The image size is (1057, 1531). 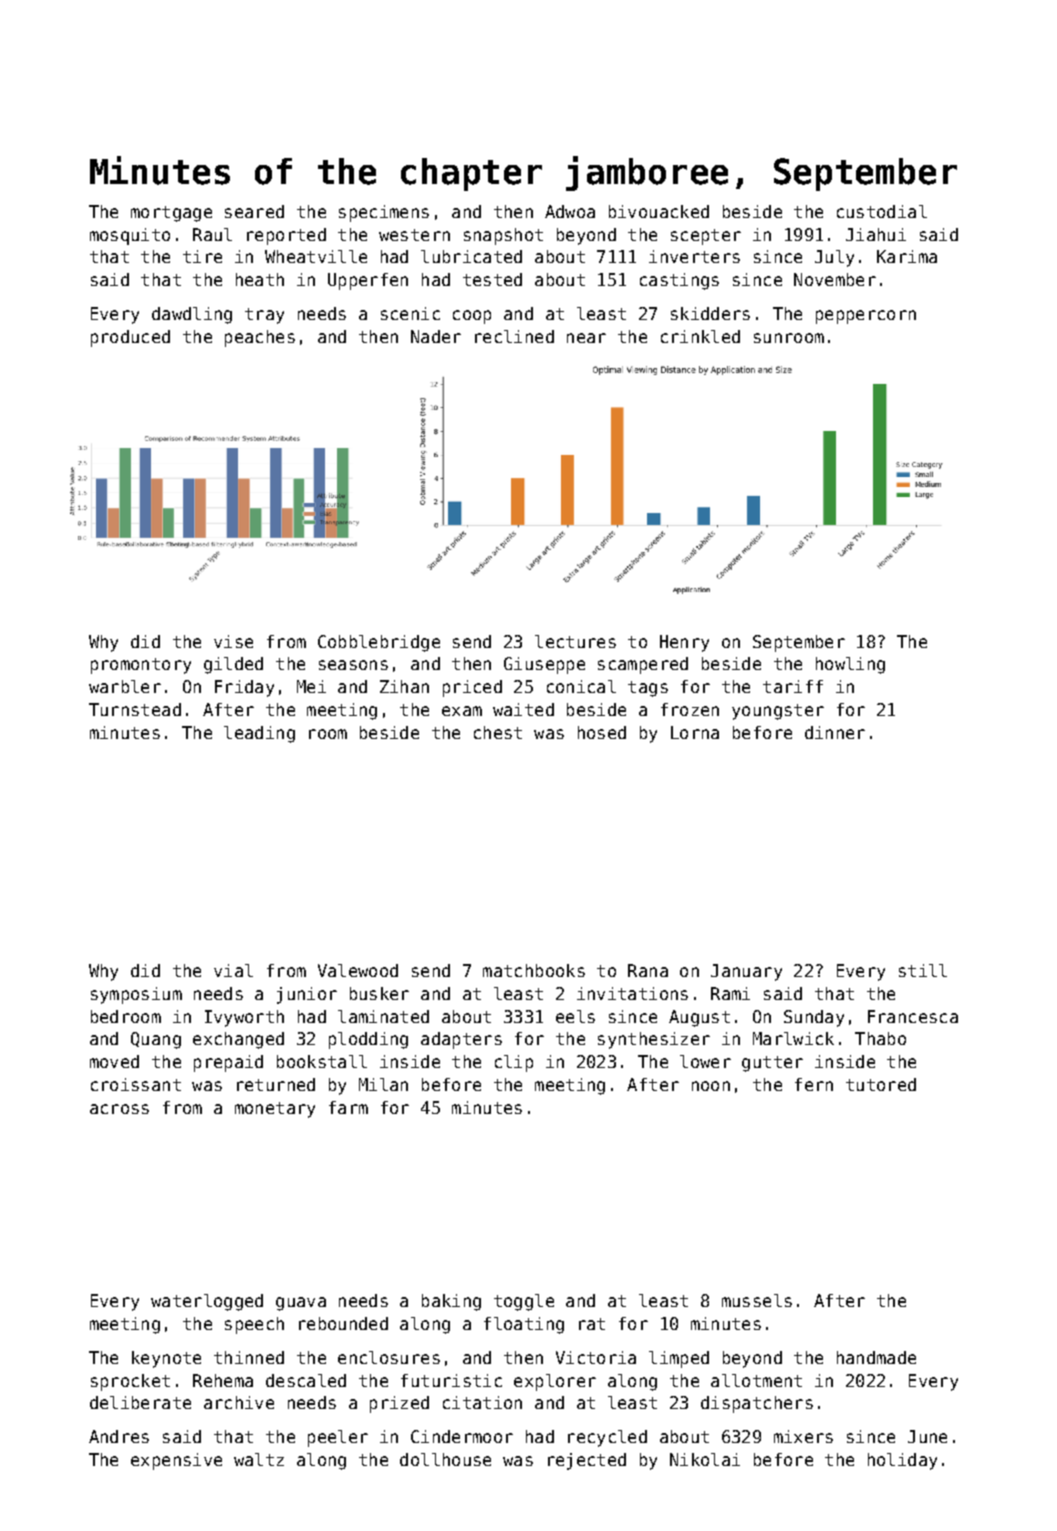 I want to click on custodial, so click(x=882, y=211).
